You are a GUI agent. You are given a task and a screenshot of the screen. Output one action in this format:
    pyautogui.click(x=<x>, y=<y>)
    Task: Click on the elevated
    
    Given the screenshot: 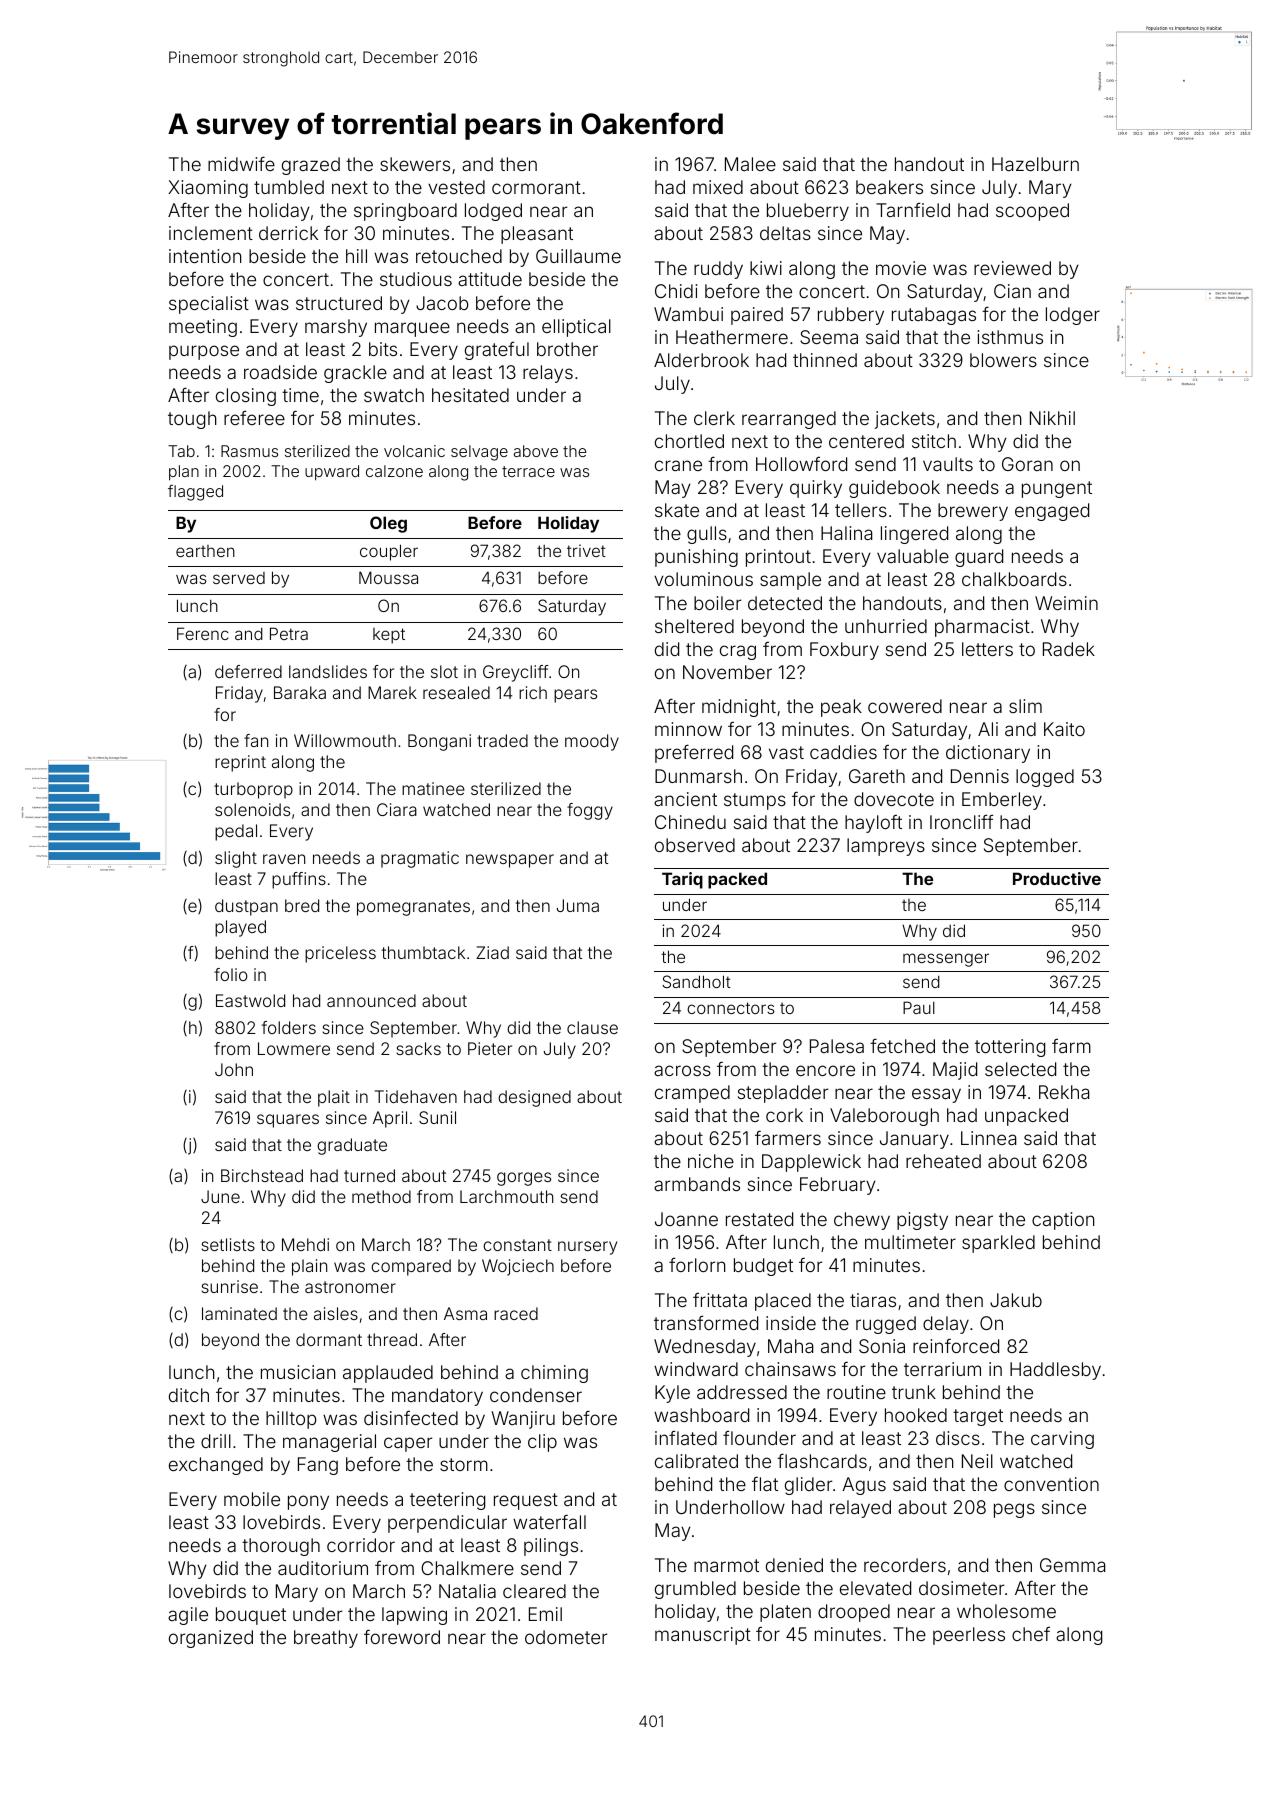 What is the action you would take?
    pyautogui.click(x=875, y=1588)
